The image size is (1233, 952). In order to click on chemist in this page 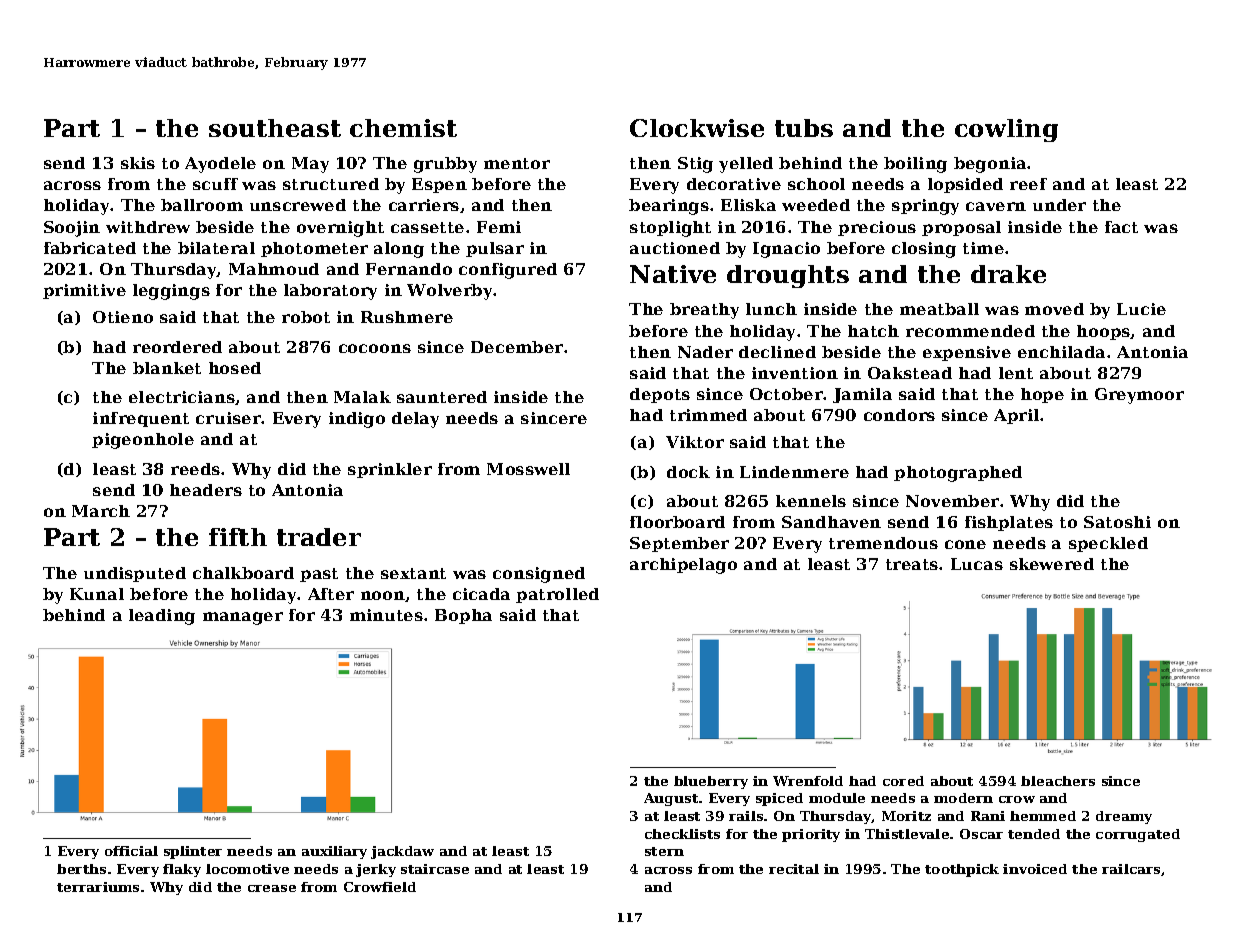, I will do `click(403, 128)`.
